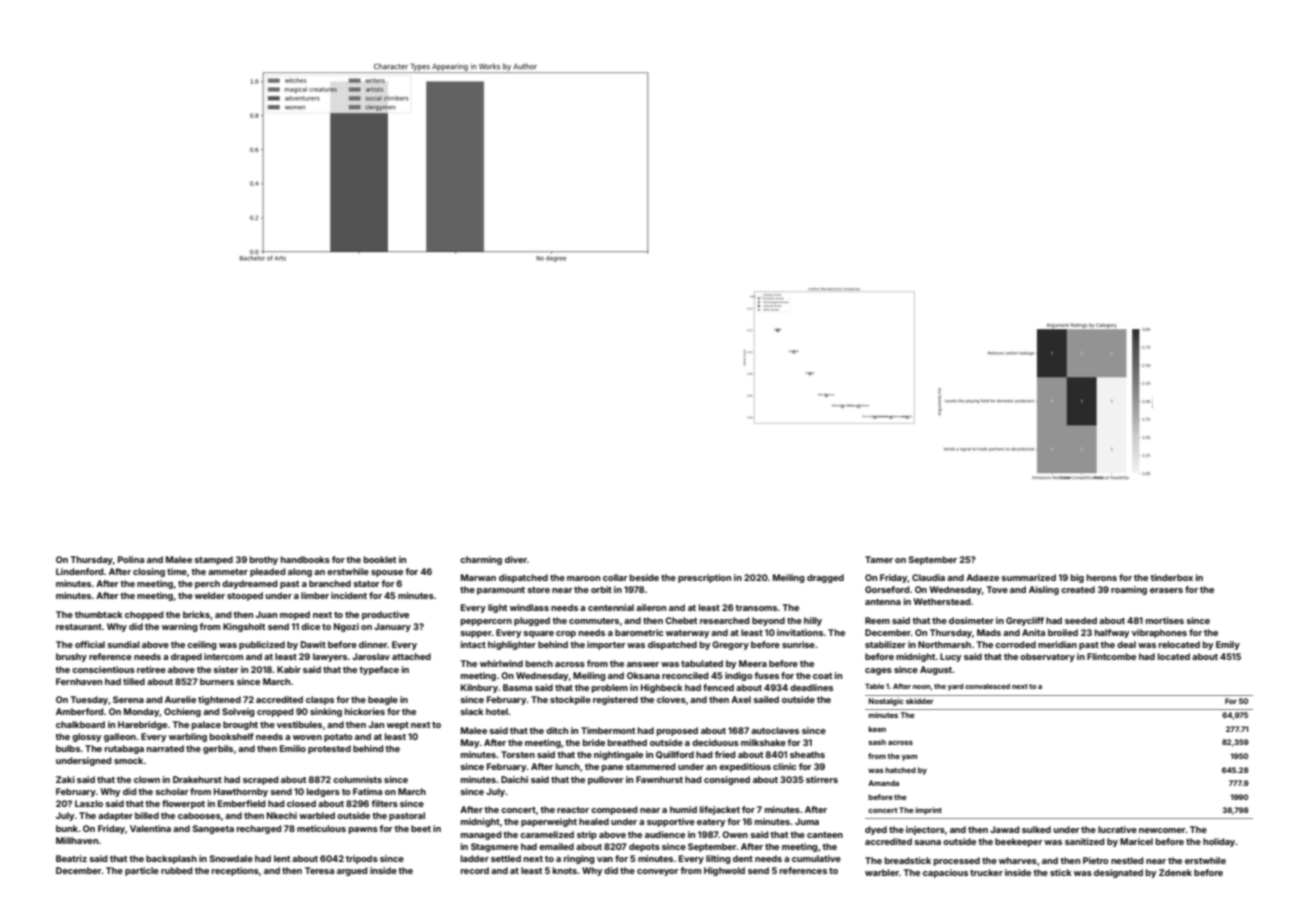  What do you see at coordinates (987, 686) in the image?
I see `convalesced` at bounding box center [987, 686].
